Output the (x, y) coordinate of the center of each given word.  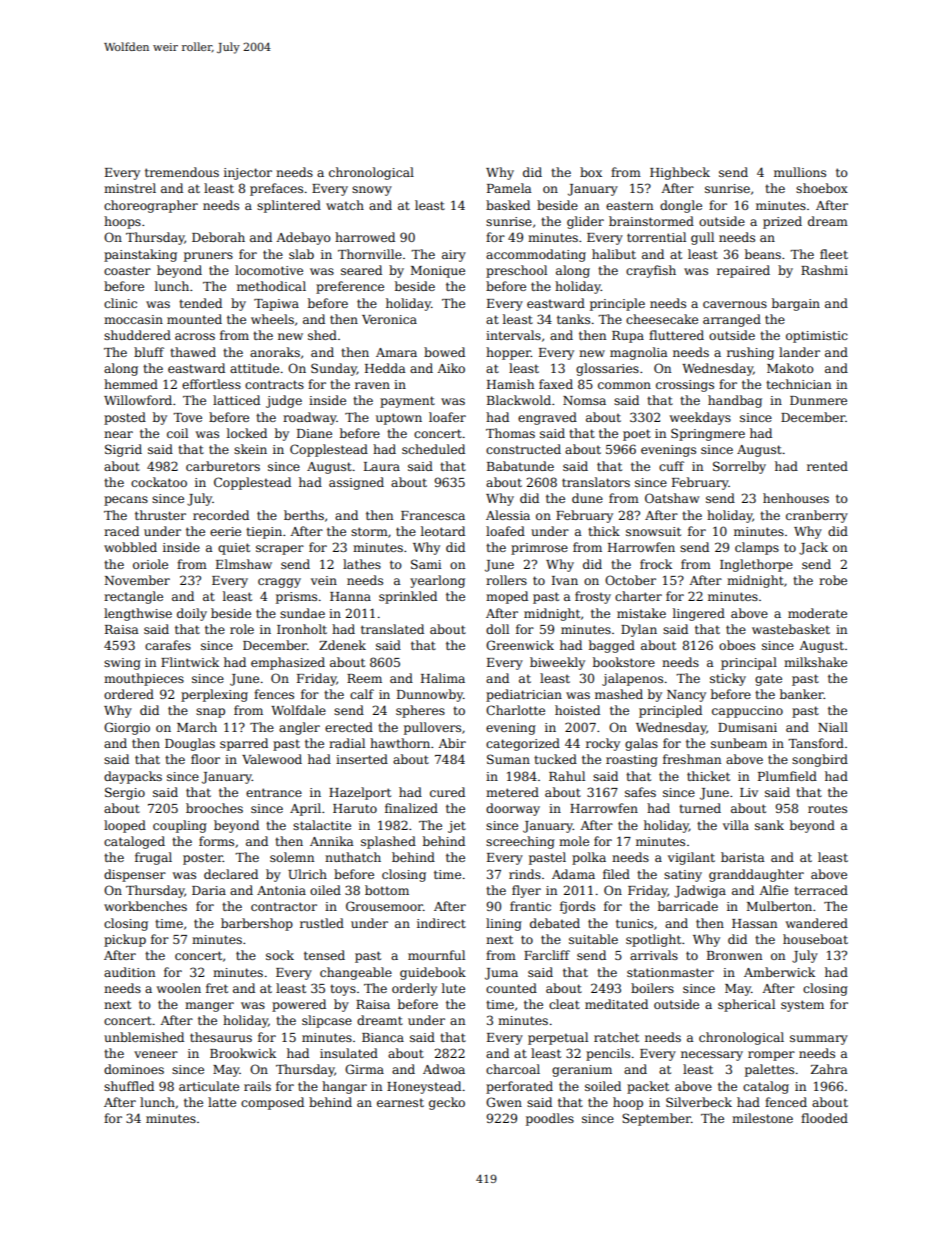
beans (763, 254)
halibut (614, 254)
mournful (436, 955)
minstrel (130, 188)
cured (447, 792)
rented (827, 466)
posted (125, 418)
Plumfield (787, 776)
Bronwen (734, 955)
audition (129, 972)
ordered (129, 694)
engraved (547, 418)
